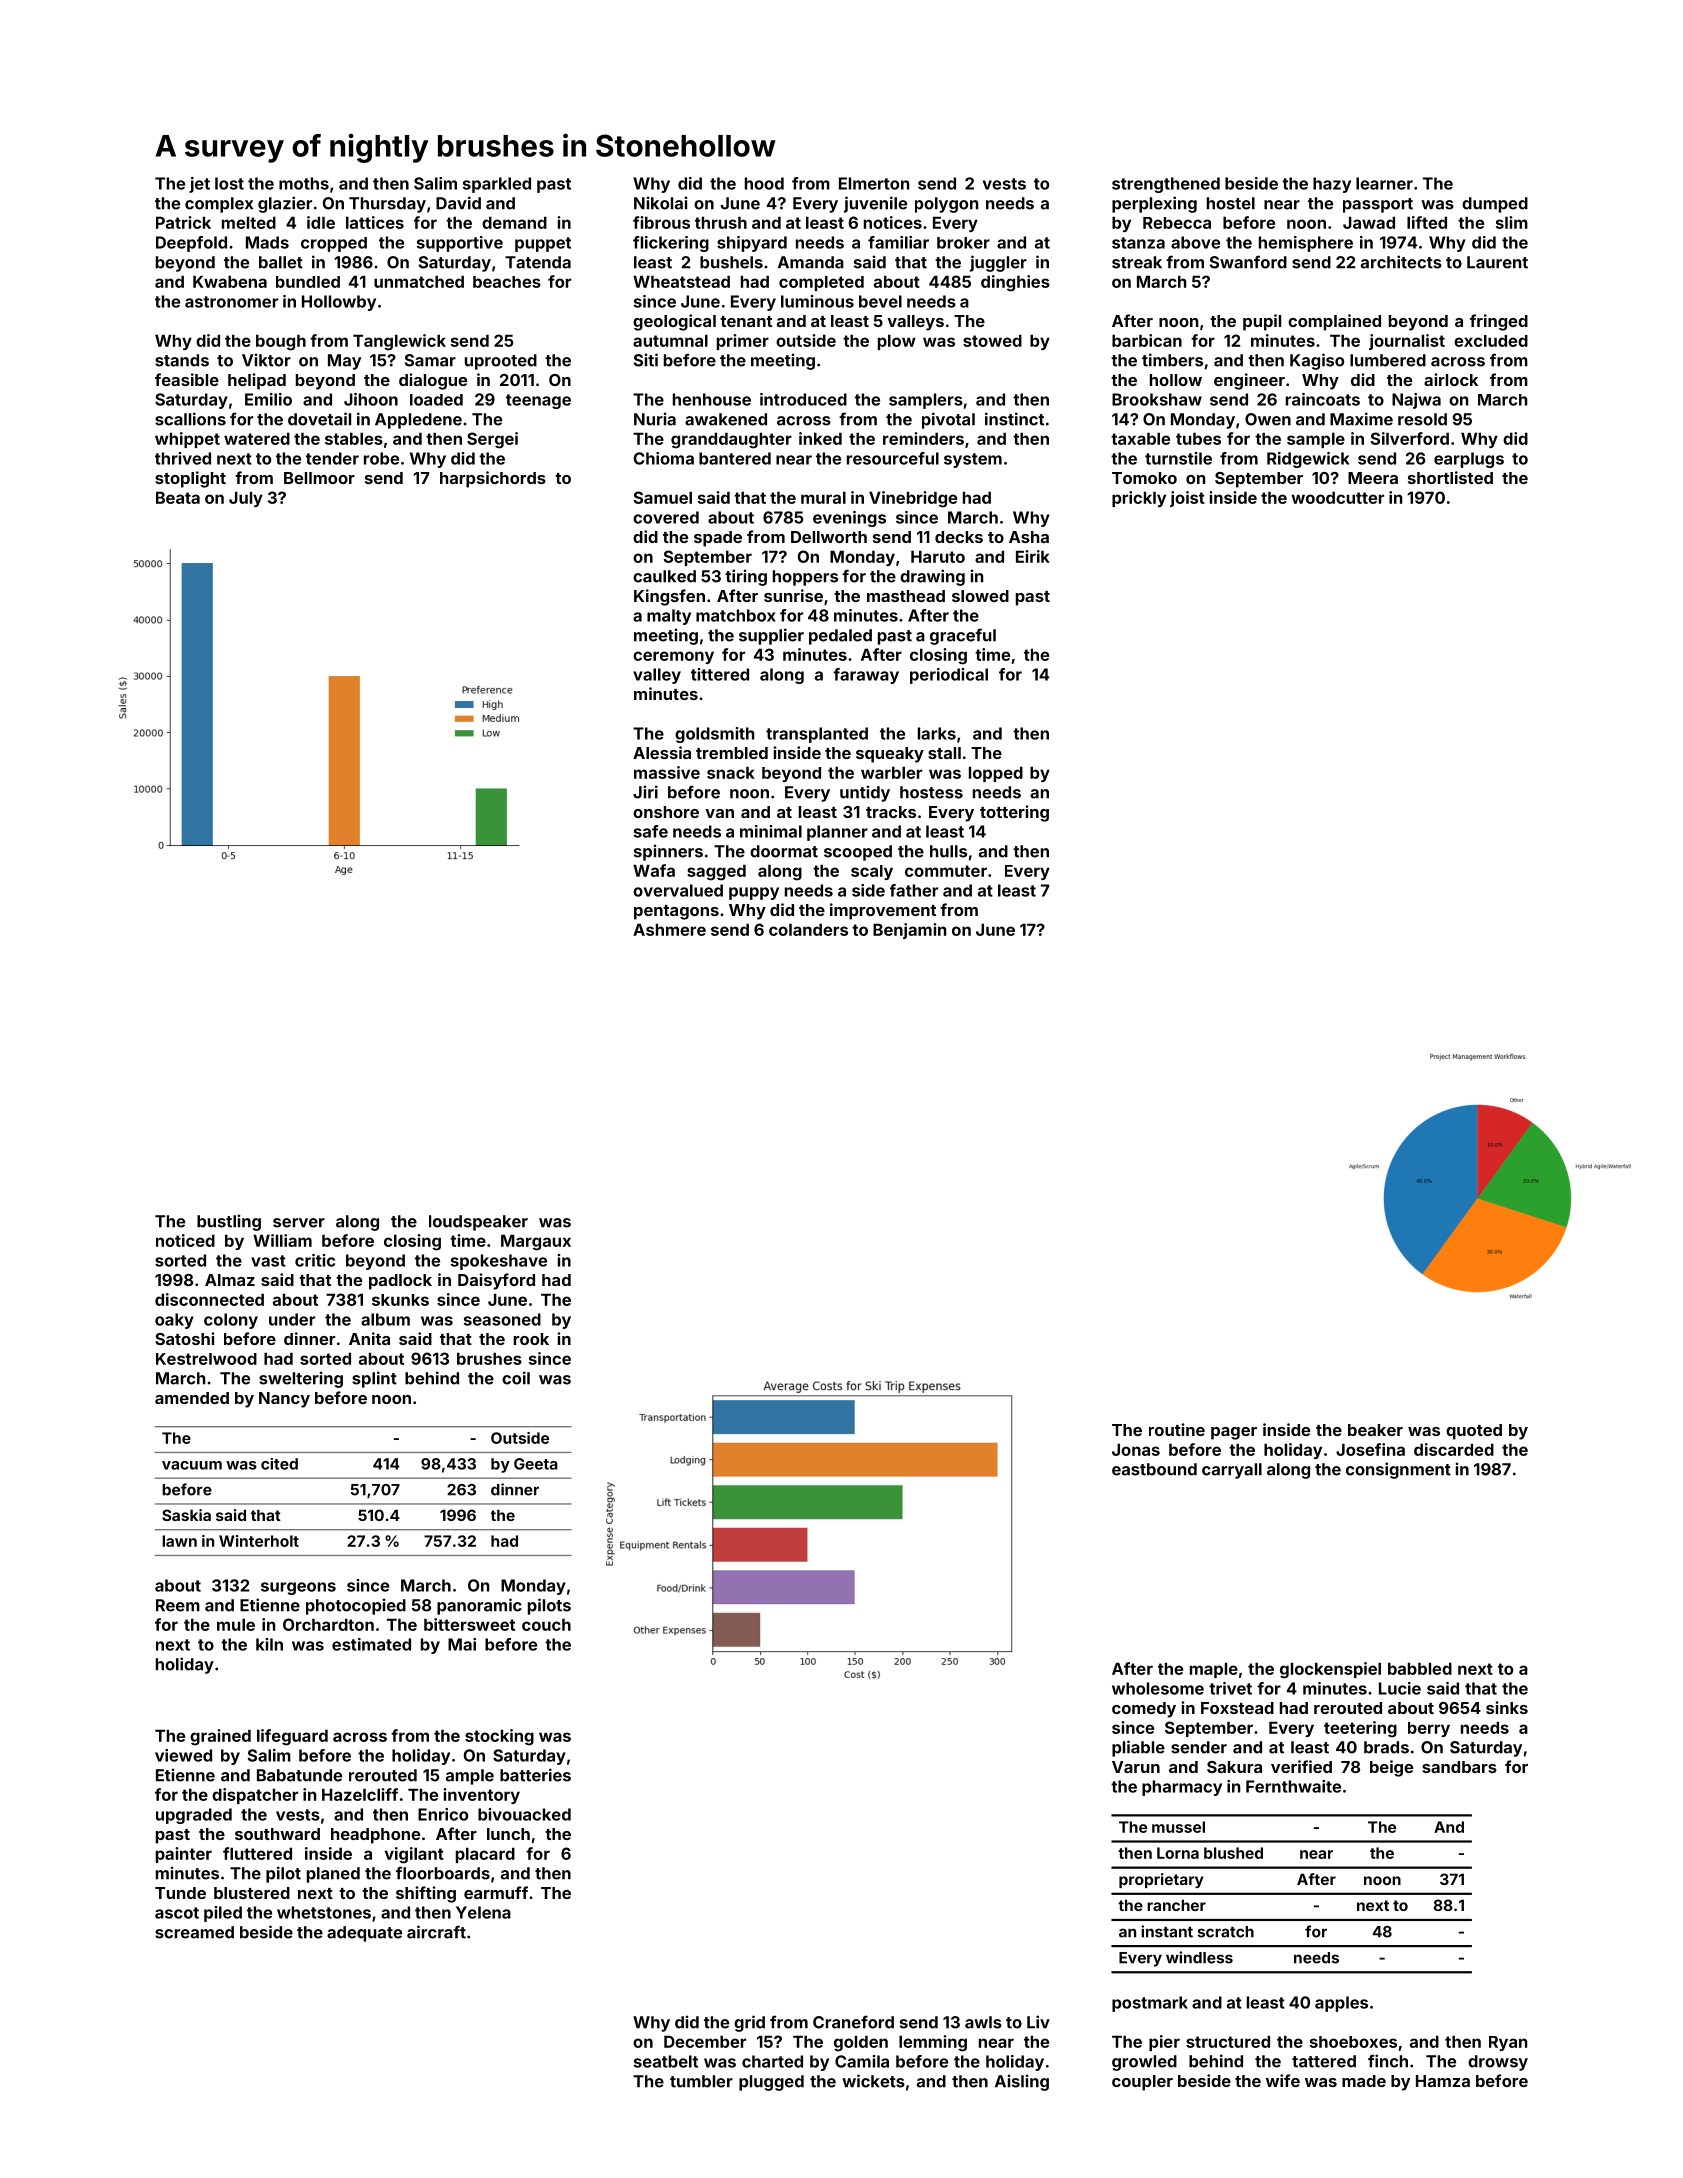 This page has height=2178, width=1683. What do you see at coordinates (324, 1912) in the page?
I see `whetstones` at bounding box center [324, 1912].
